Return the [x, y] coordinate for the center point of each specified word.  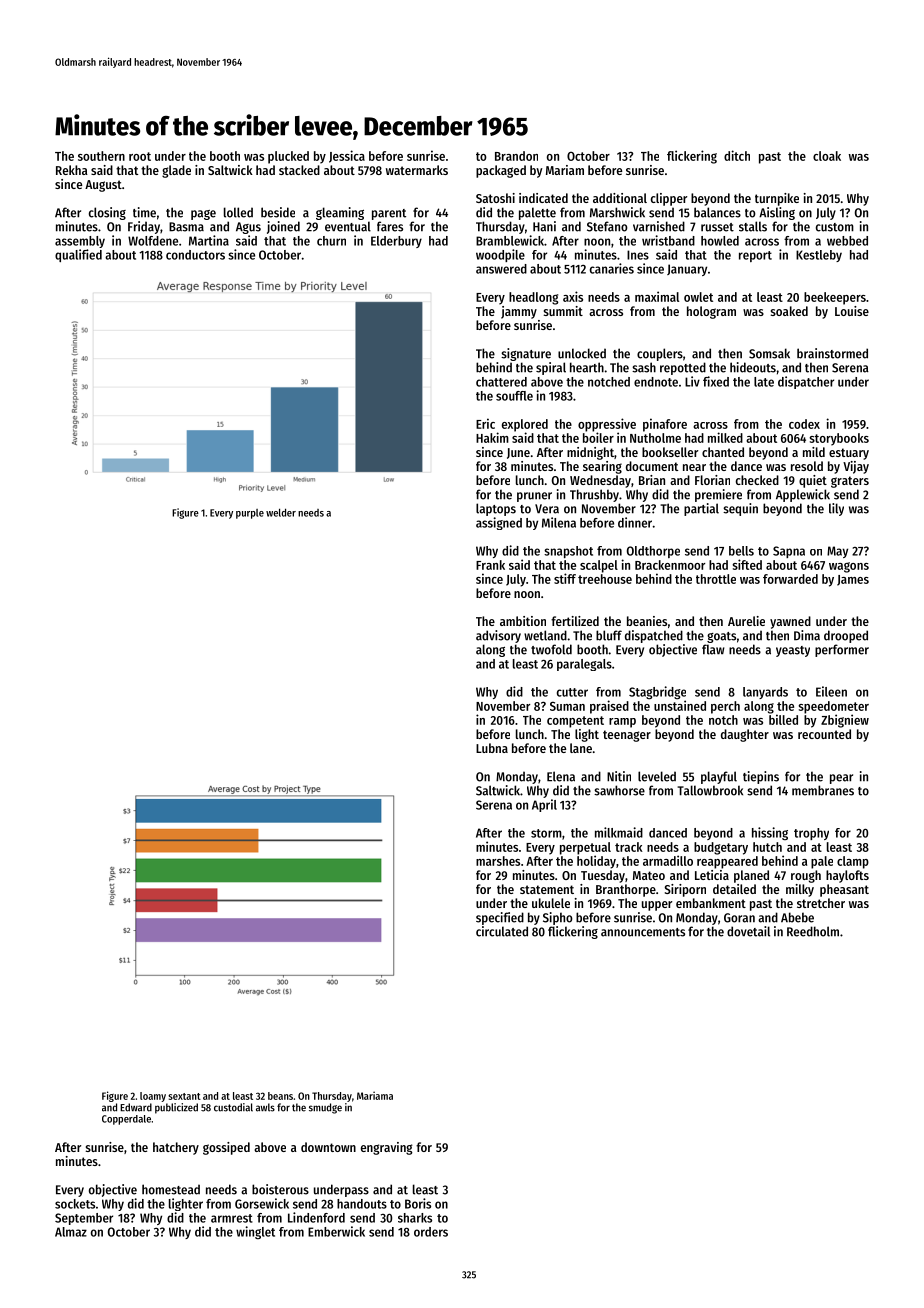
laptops [496, 509]
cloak [827, 156]
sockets [75, 1204]
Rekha [72, 170]
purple [250, 514]
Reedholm [813, 931]
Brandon [516, 156]
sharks [415, 1218]
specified [500, 918]
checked [757, 480]
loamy [153, 1097]
